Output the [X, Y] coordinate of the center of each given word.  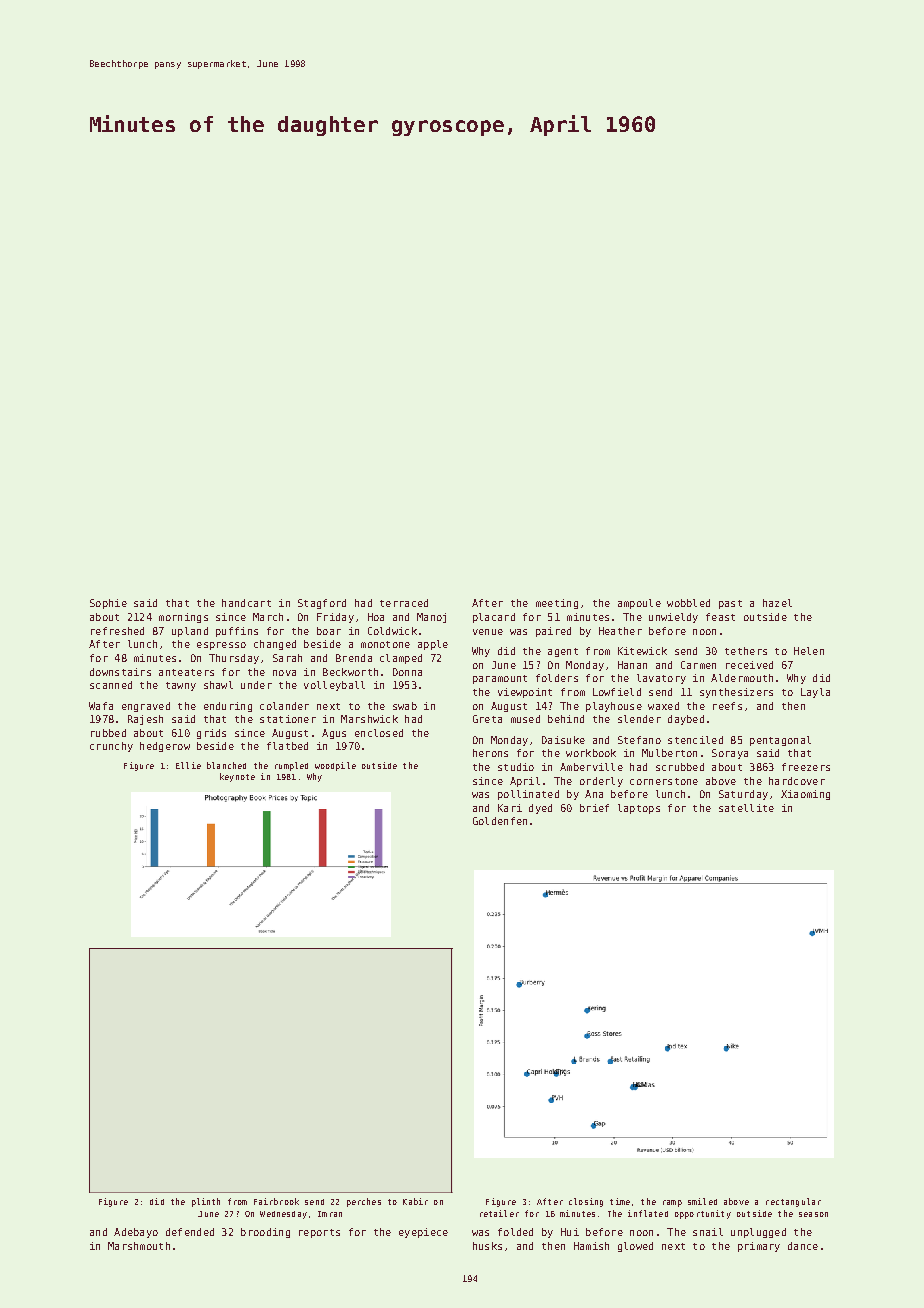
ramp [672, 1203]
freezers [806, 767]
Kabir [415, 1201]
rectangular [793, 1202]
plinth [206, 1202]
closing [586, 1202]
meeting [557, 604]
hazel [777, 603]
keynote [237, 777]
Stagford [322, 604]
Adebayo [136, 1233]
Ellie [188, 765]
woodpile [335, 766]
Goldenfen [500, 821]
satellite [746, 808]
